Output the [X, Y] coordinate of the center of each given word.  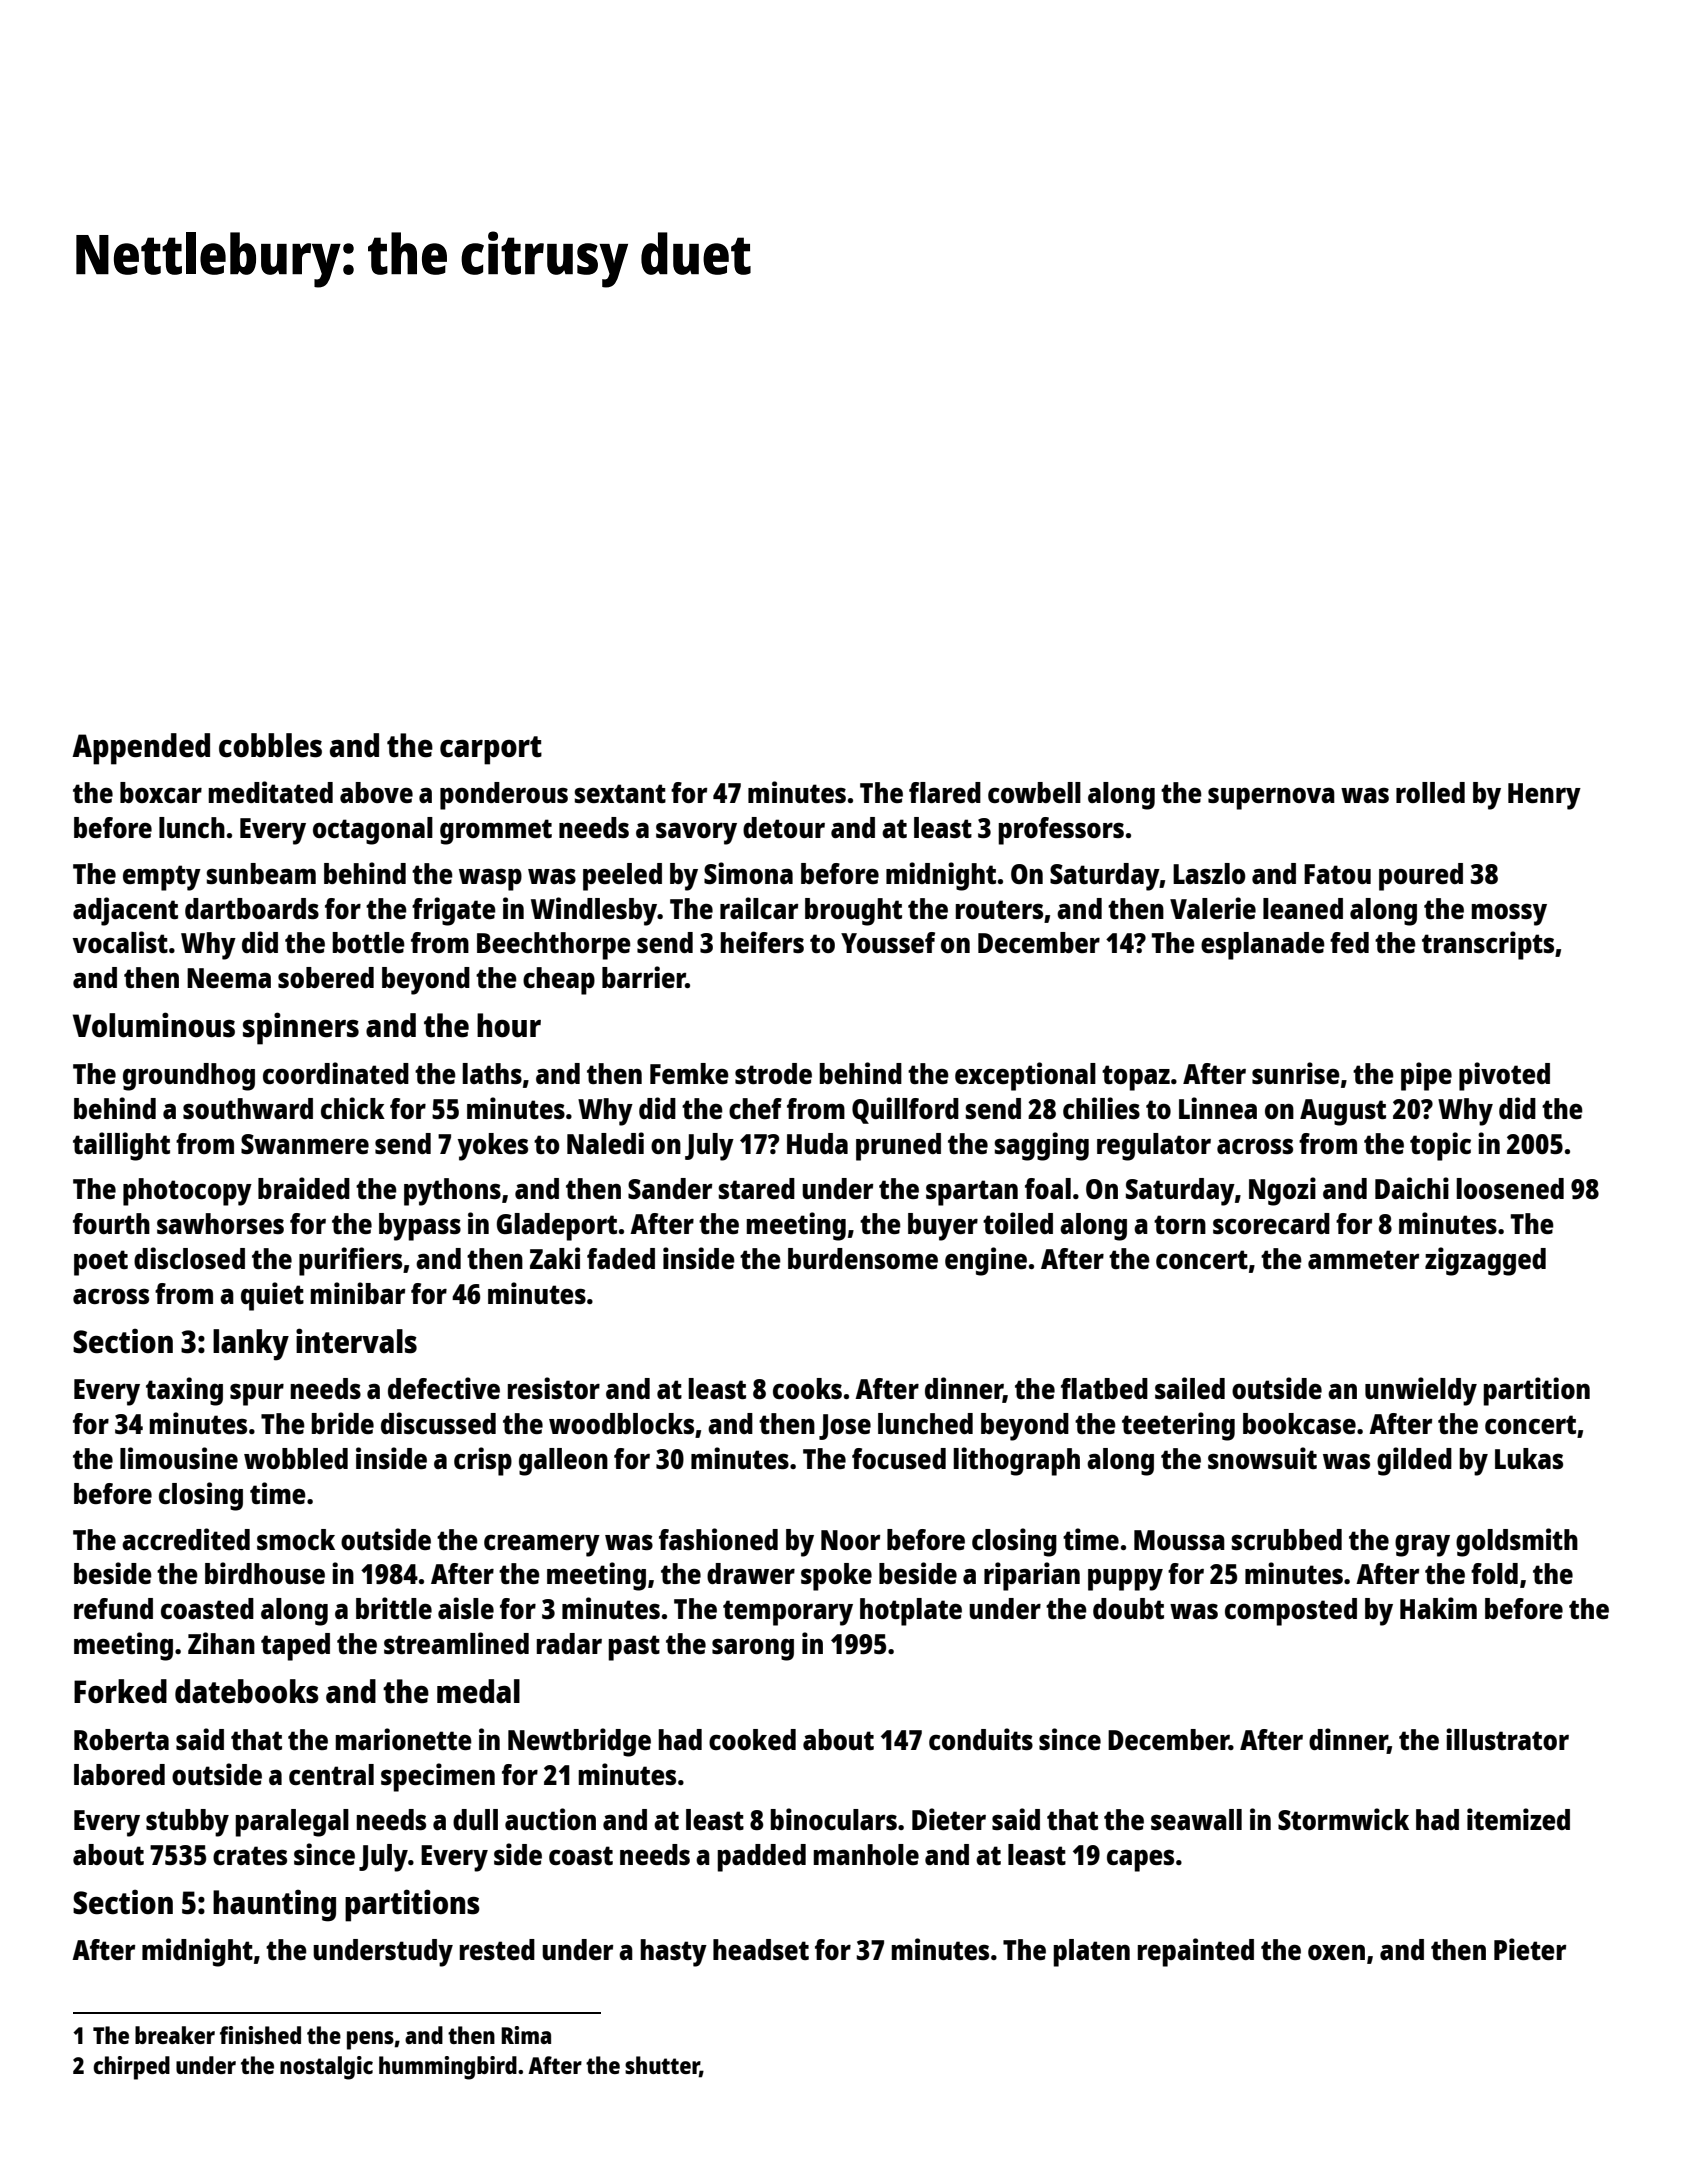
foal [1048, 1188]
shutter [662, 2066]
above [376, 792]
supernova [1271, 798]
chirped [131, 2068]
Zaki [555, 1258]
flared [945, 792]
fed [1349, 942]
